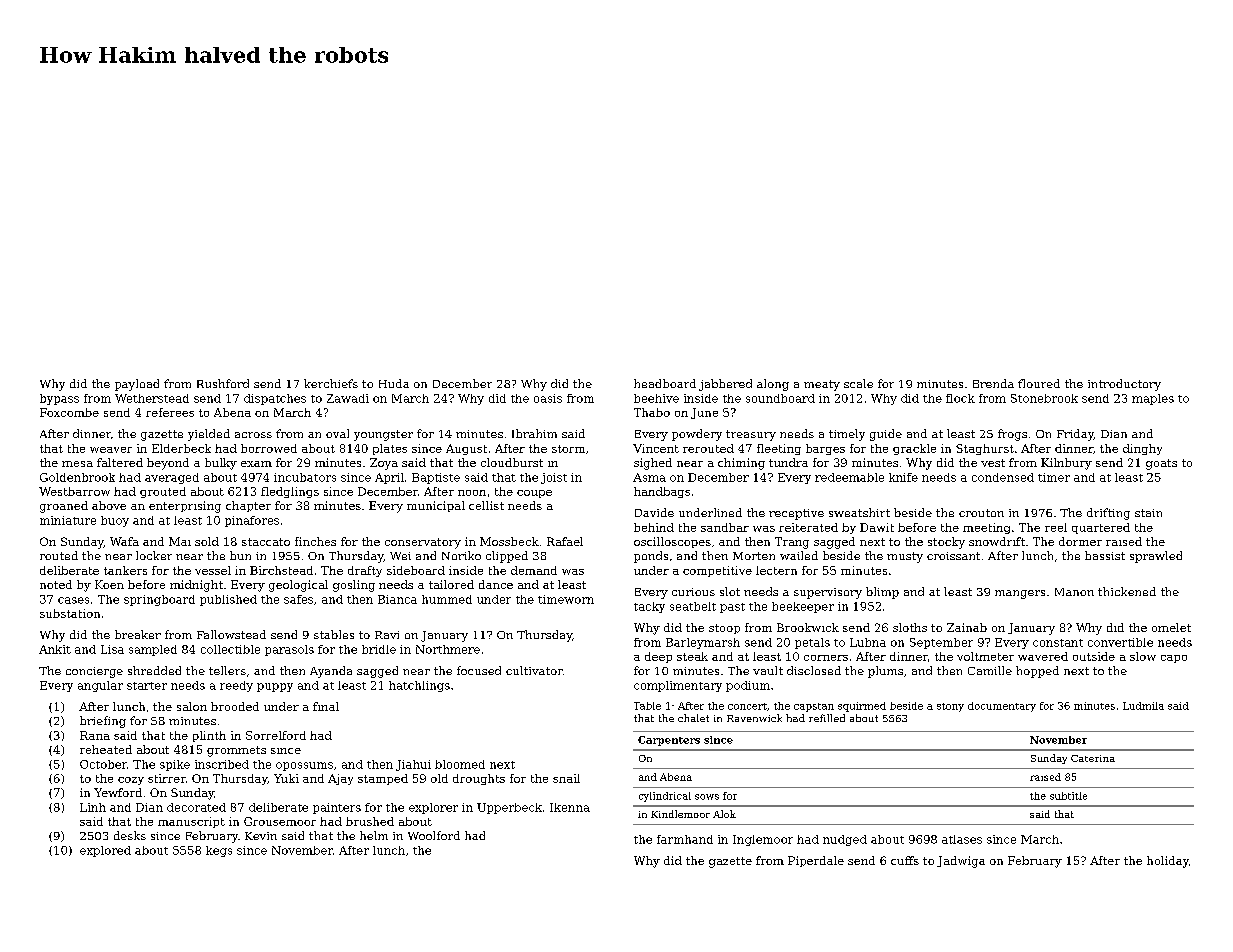 The height and width of the screenshot is (952, 1233). I want to click on opossums, so click(304, 766).
